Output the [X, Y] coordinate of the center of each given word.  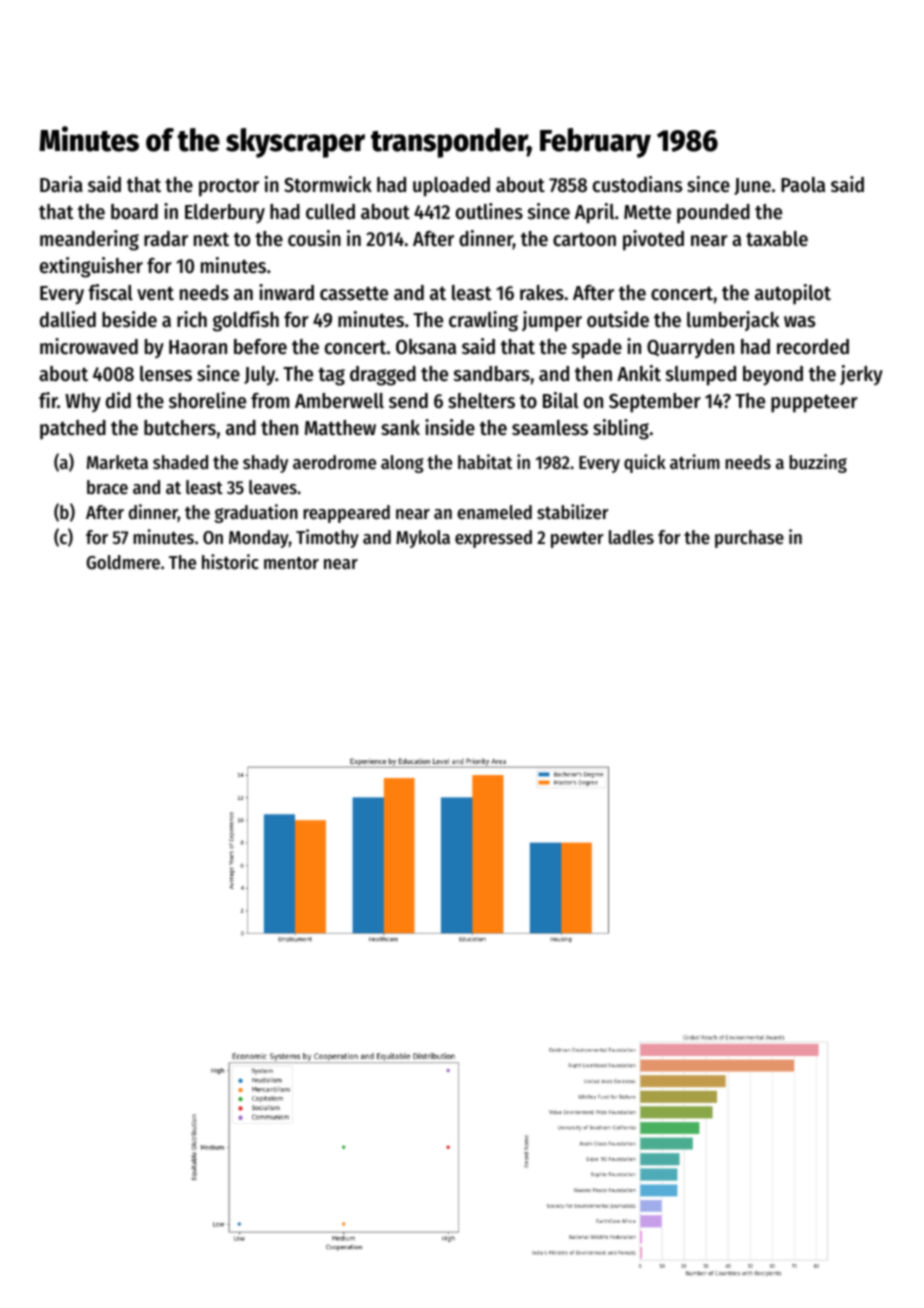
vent [155, 293]
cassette [354, 294]
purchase [749, 539]
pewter [577, 540]
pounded [713, 214]
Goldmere [123, 562]
